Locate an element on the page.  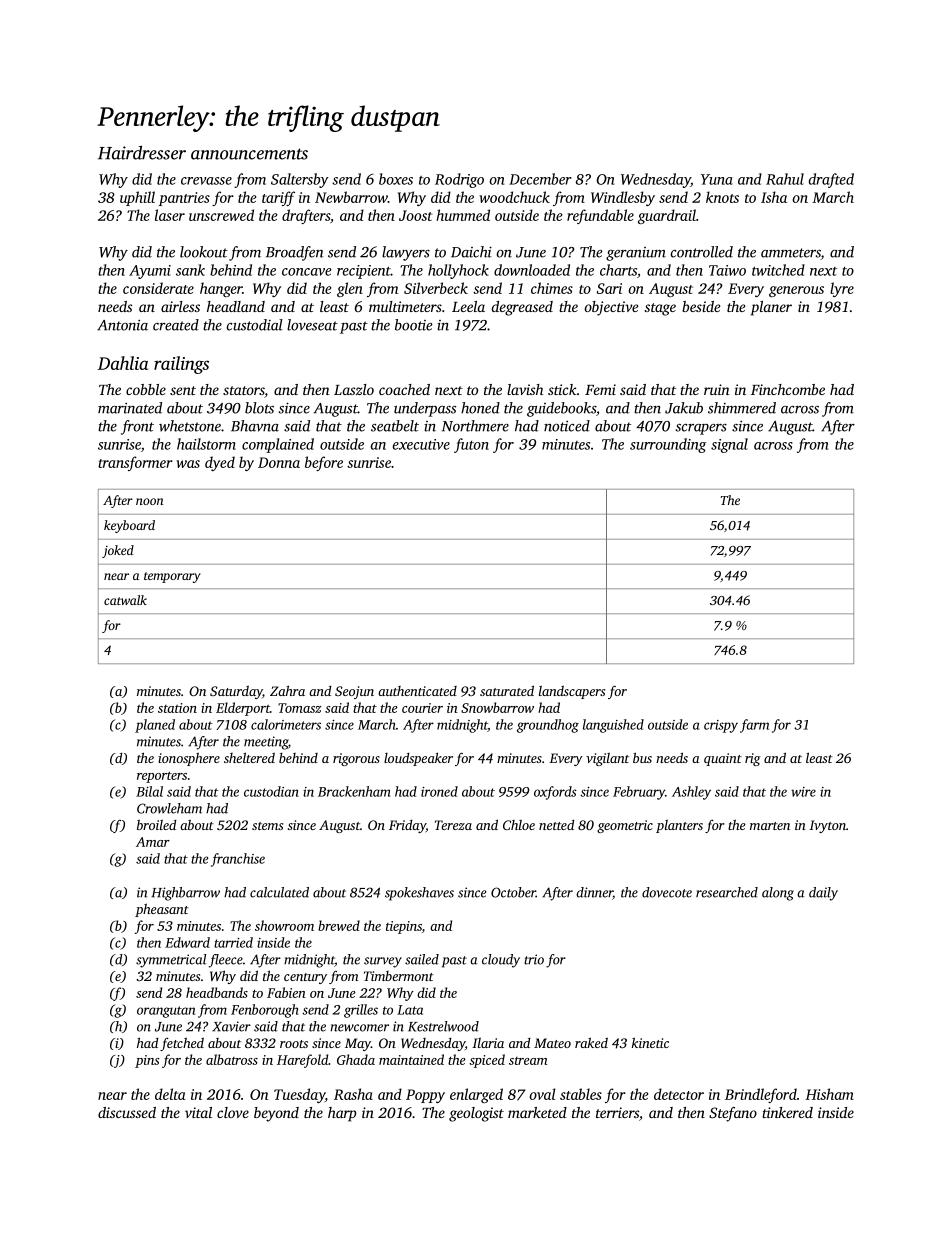
airless is located at coordinates (180, 306).
